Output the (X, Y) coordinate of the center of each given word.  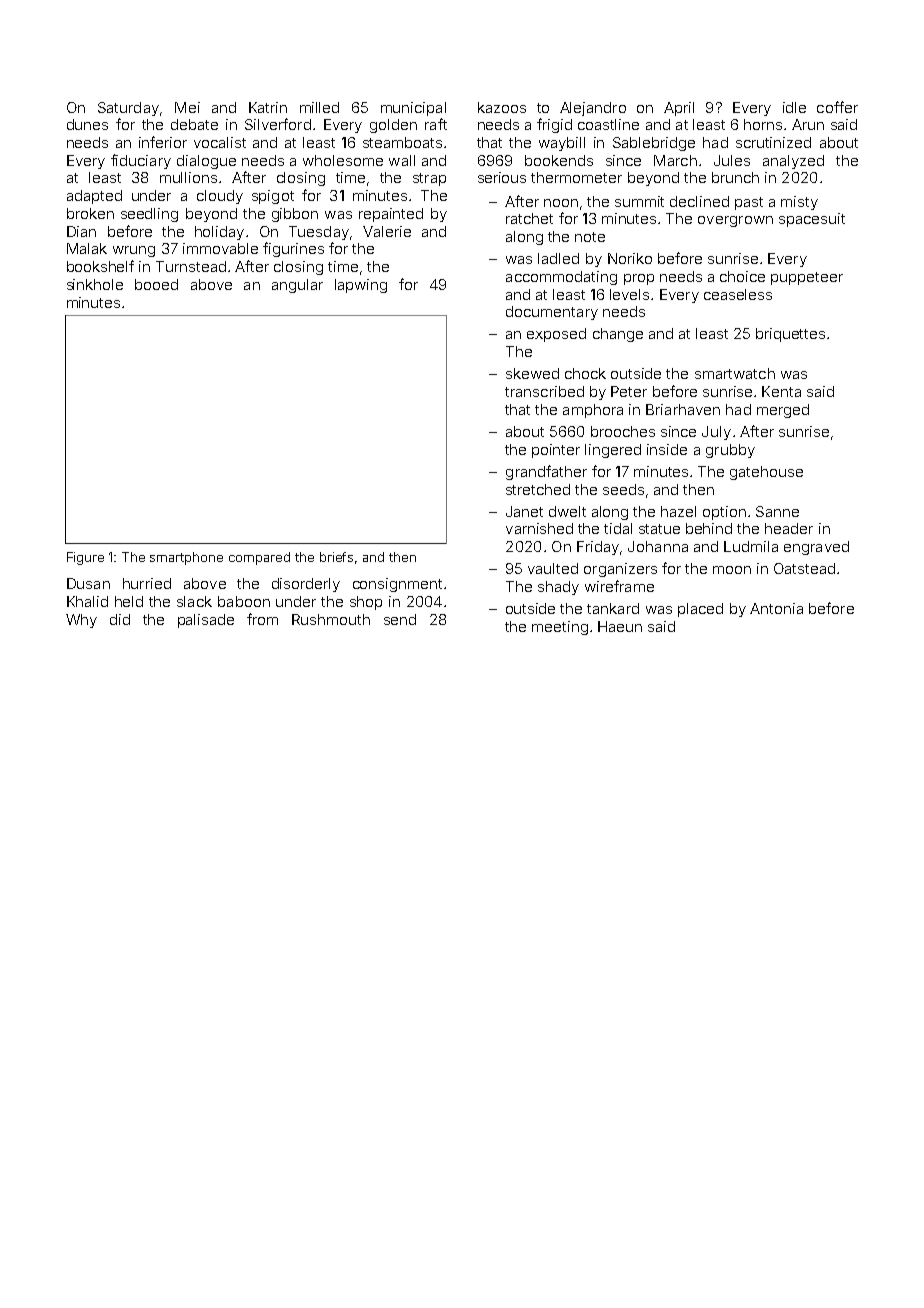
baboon (244, 601)
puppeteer (807, 278)
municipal (413, 109)
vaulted (553, 568)
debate (194, 124)
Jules (732, 160)
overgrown (735, 221)
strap (429, 179)
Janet (524, 511)
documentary (552, 313)
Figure (85, 558)
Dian (81, 231)
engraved (816, 548)
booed (156, 284)
